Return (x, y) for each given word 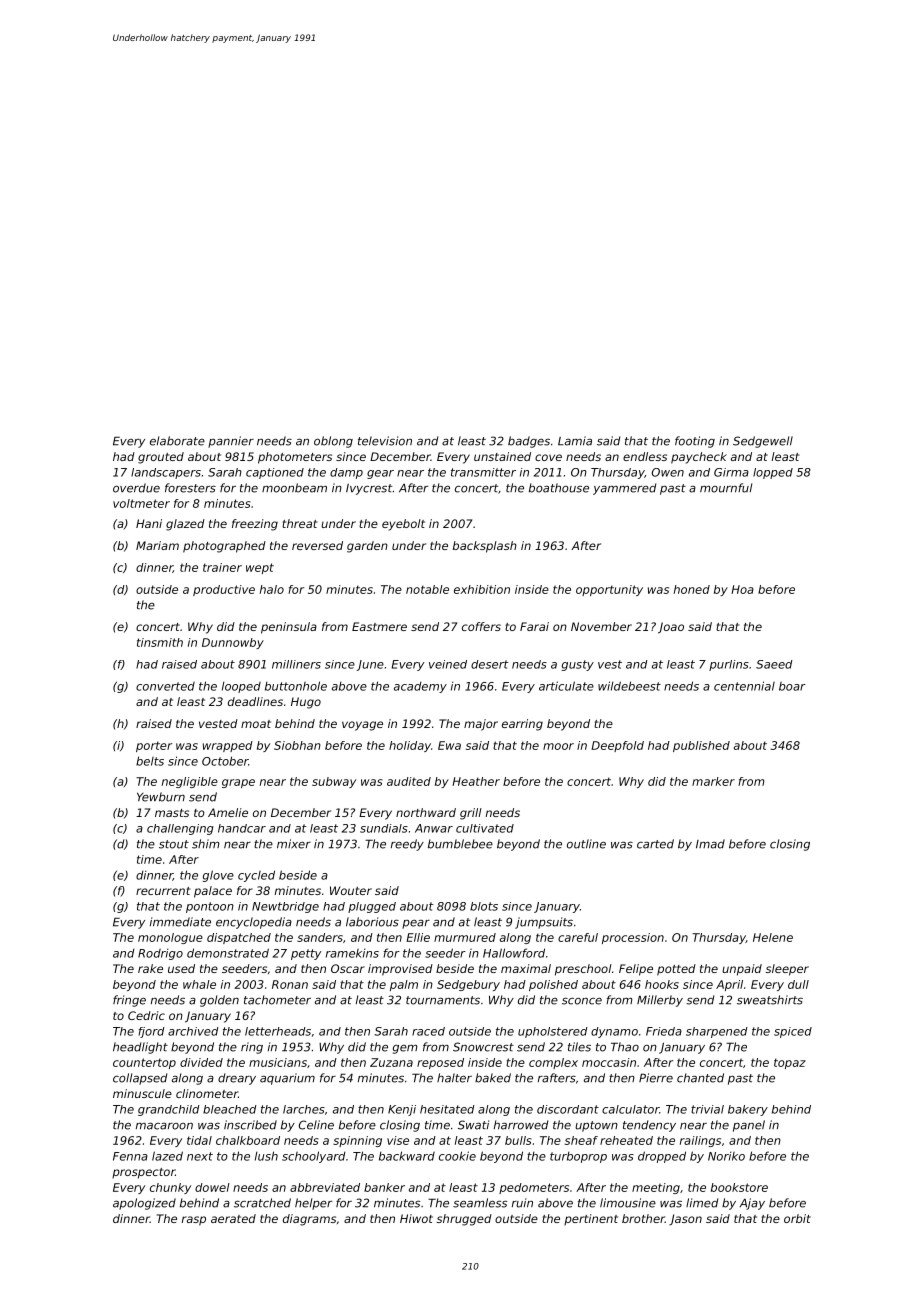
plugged (372, 907)
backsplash (485, 547)
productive (224, 590)
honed (692, 589)
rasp (194, 1221)
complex (553, 1063)
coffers (481, 626)
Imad (710, 844)
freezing (255, 525)
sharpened (717, 1032)
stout (174, 844)
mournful (726, 488)
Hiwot (416, 1218)
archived (193, 1031)
